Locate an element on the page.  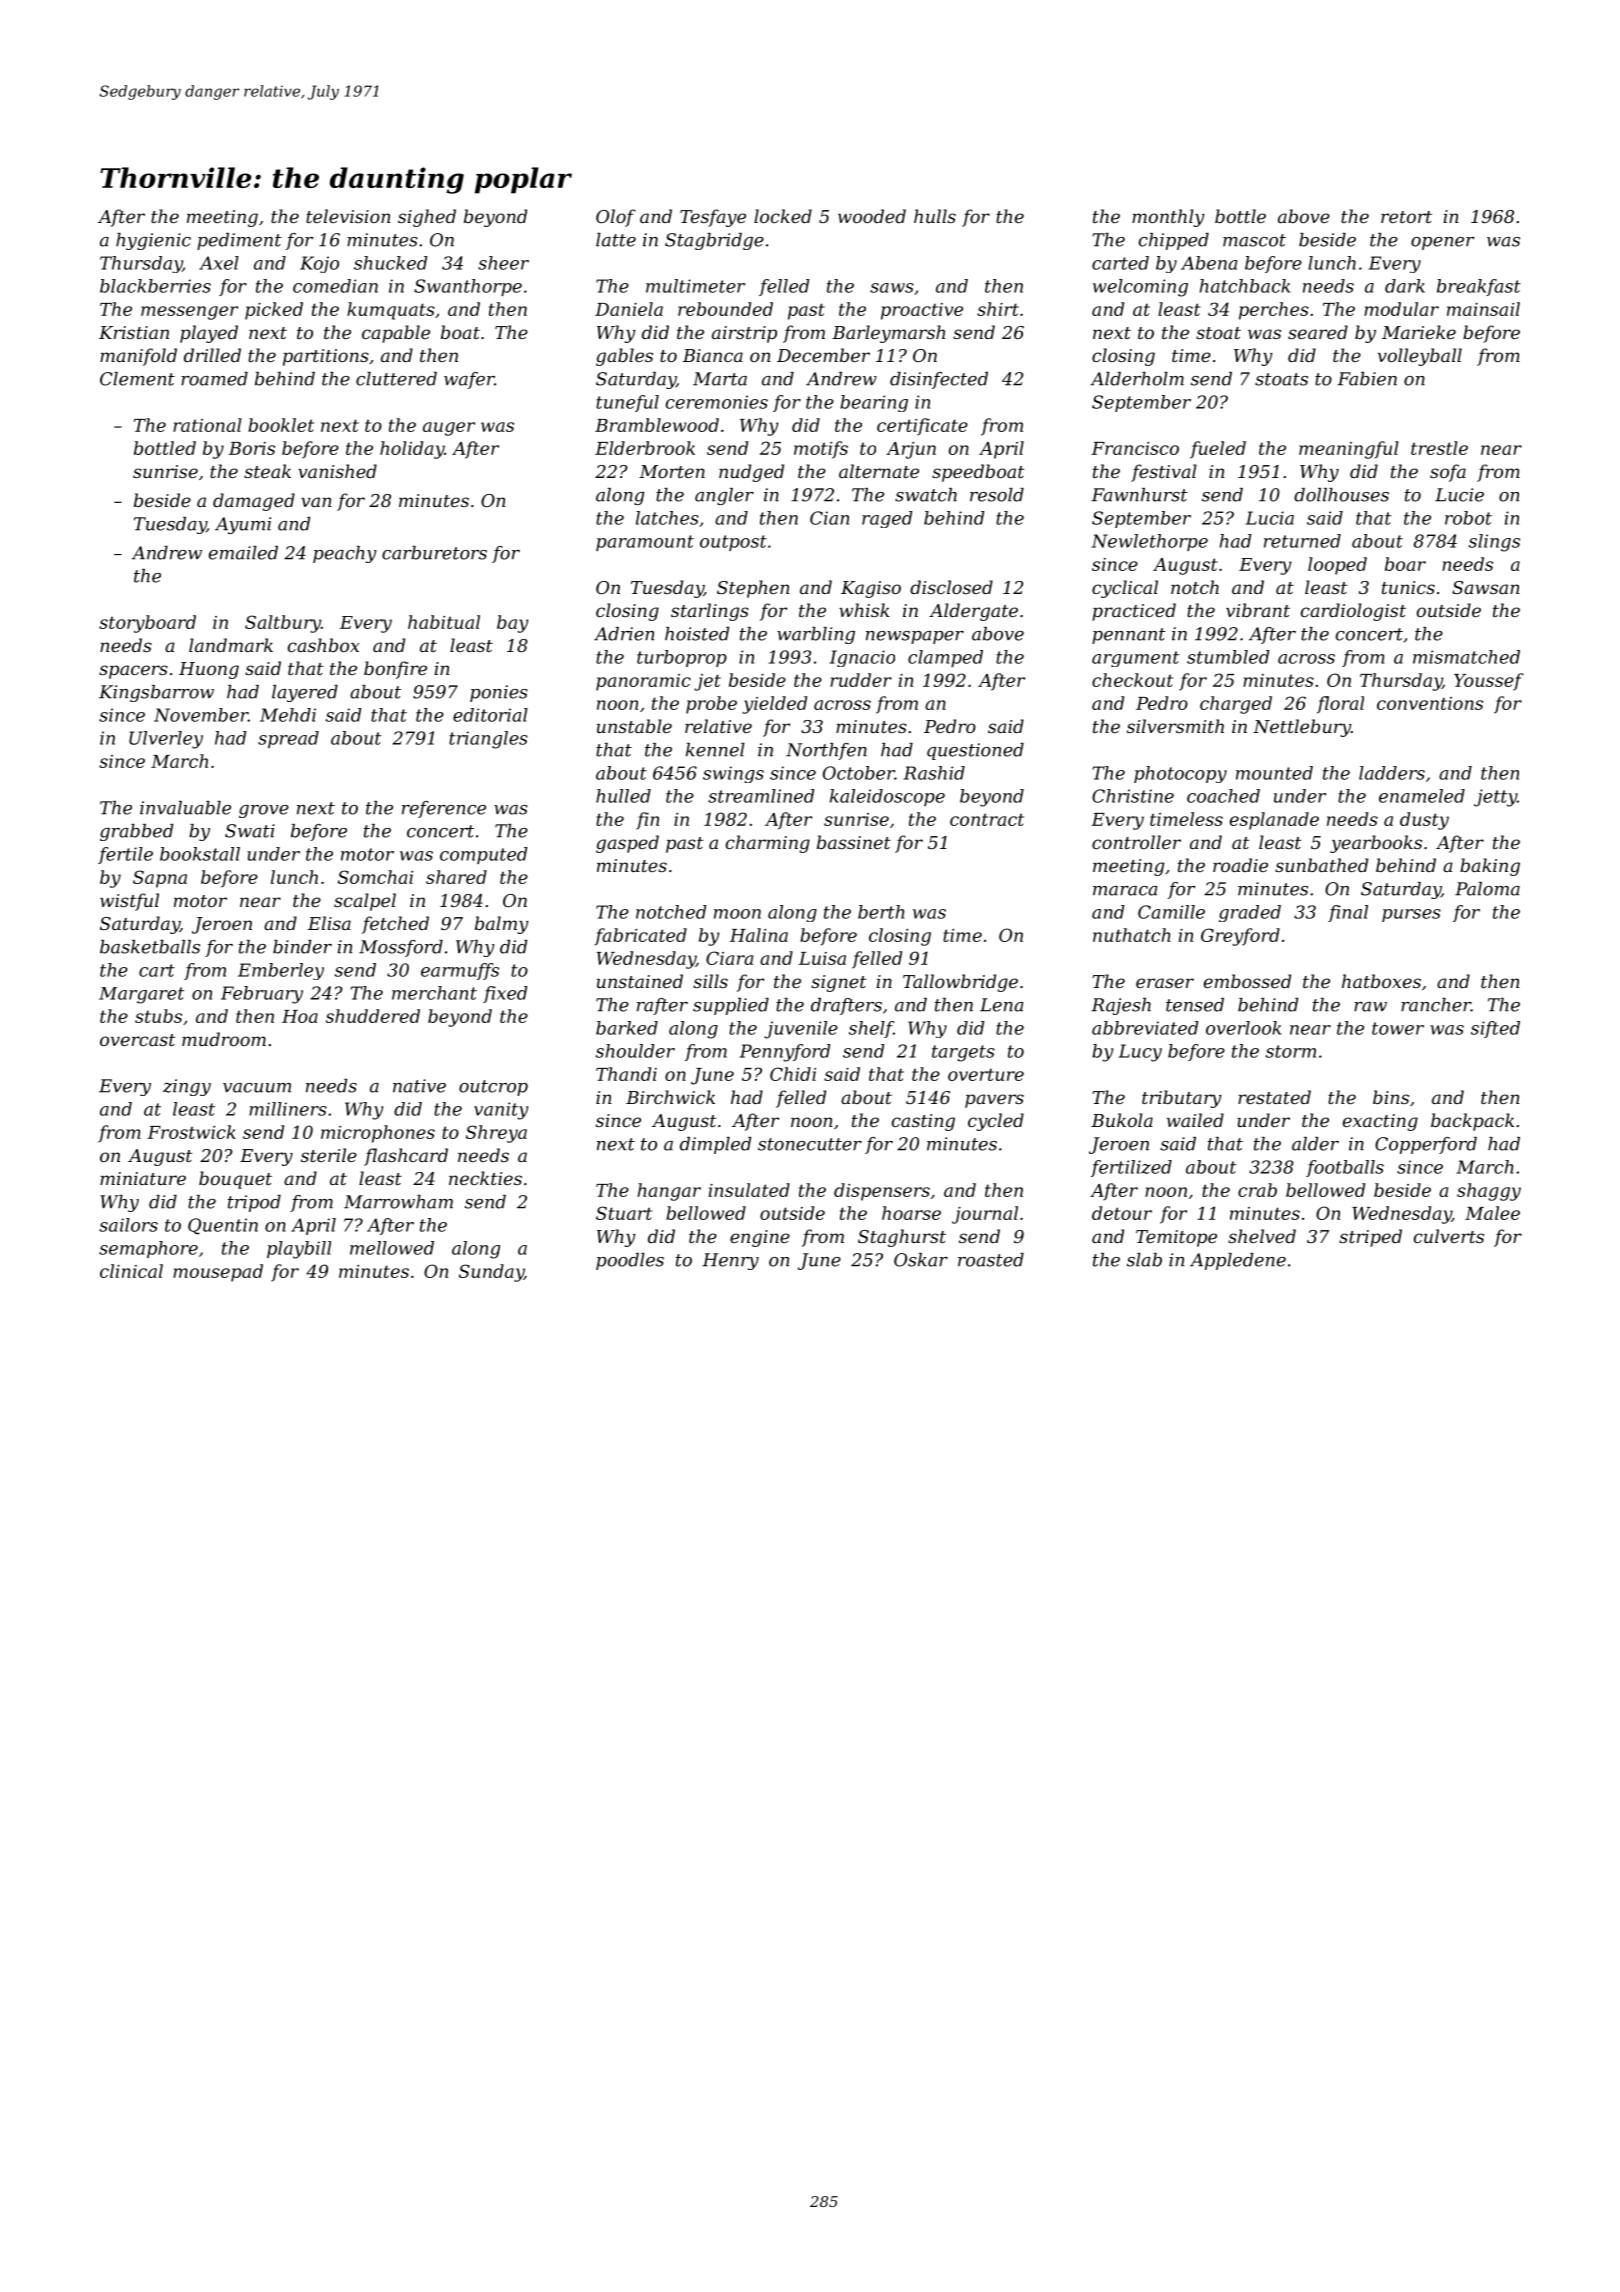
Lucia is located at coordinates (1270, 518).
